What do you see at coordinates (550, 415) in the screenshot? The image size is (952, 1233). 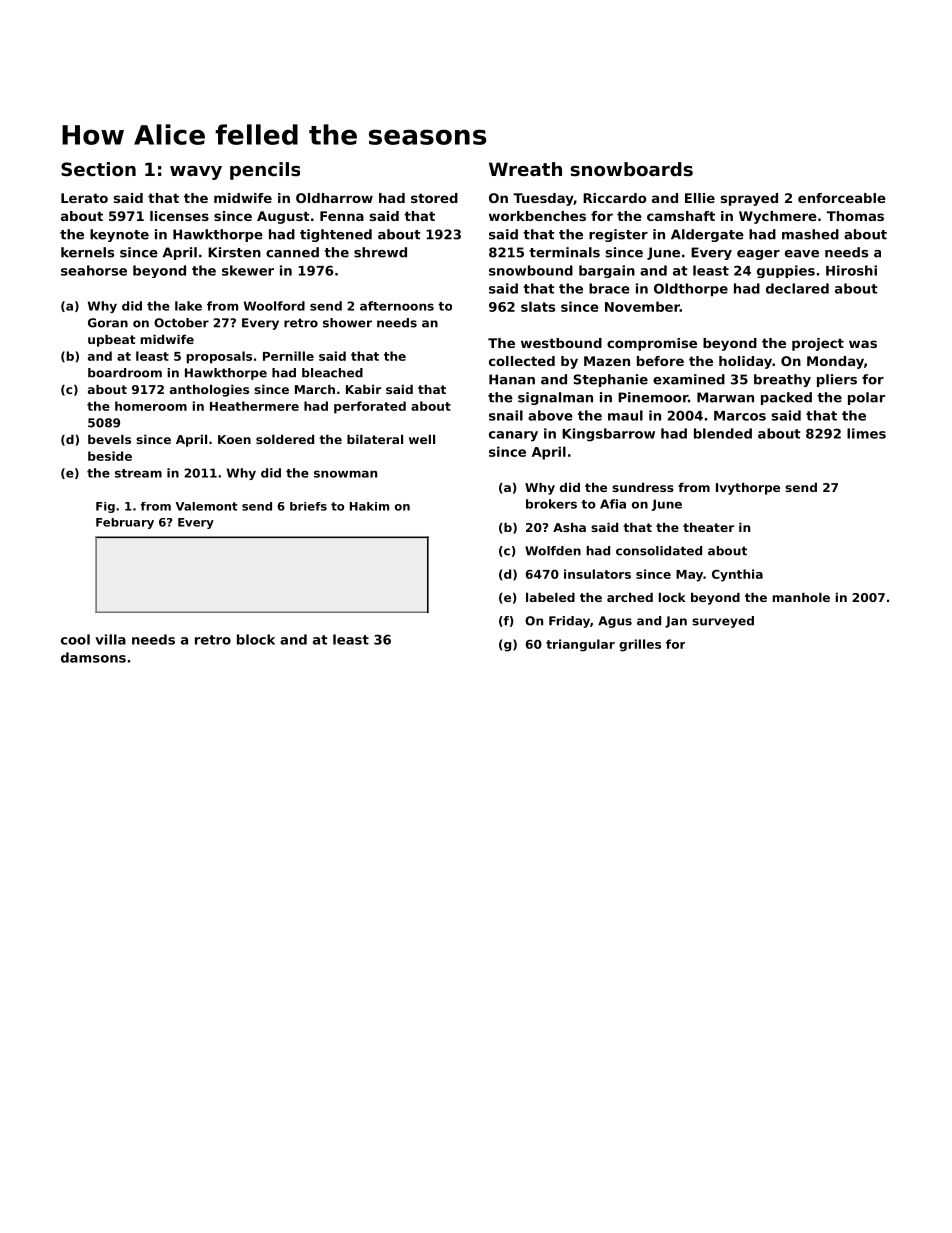 I see `above` at bounding box center [550, 415].
